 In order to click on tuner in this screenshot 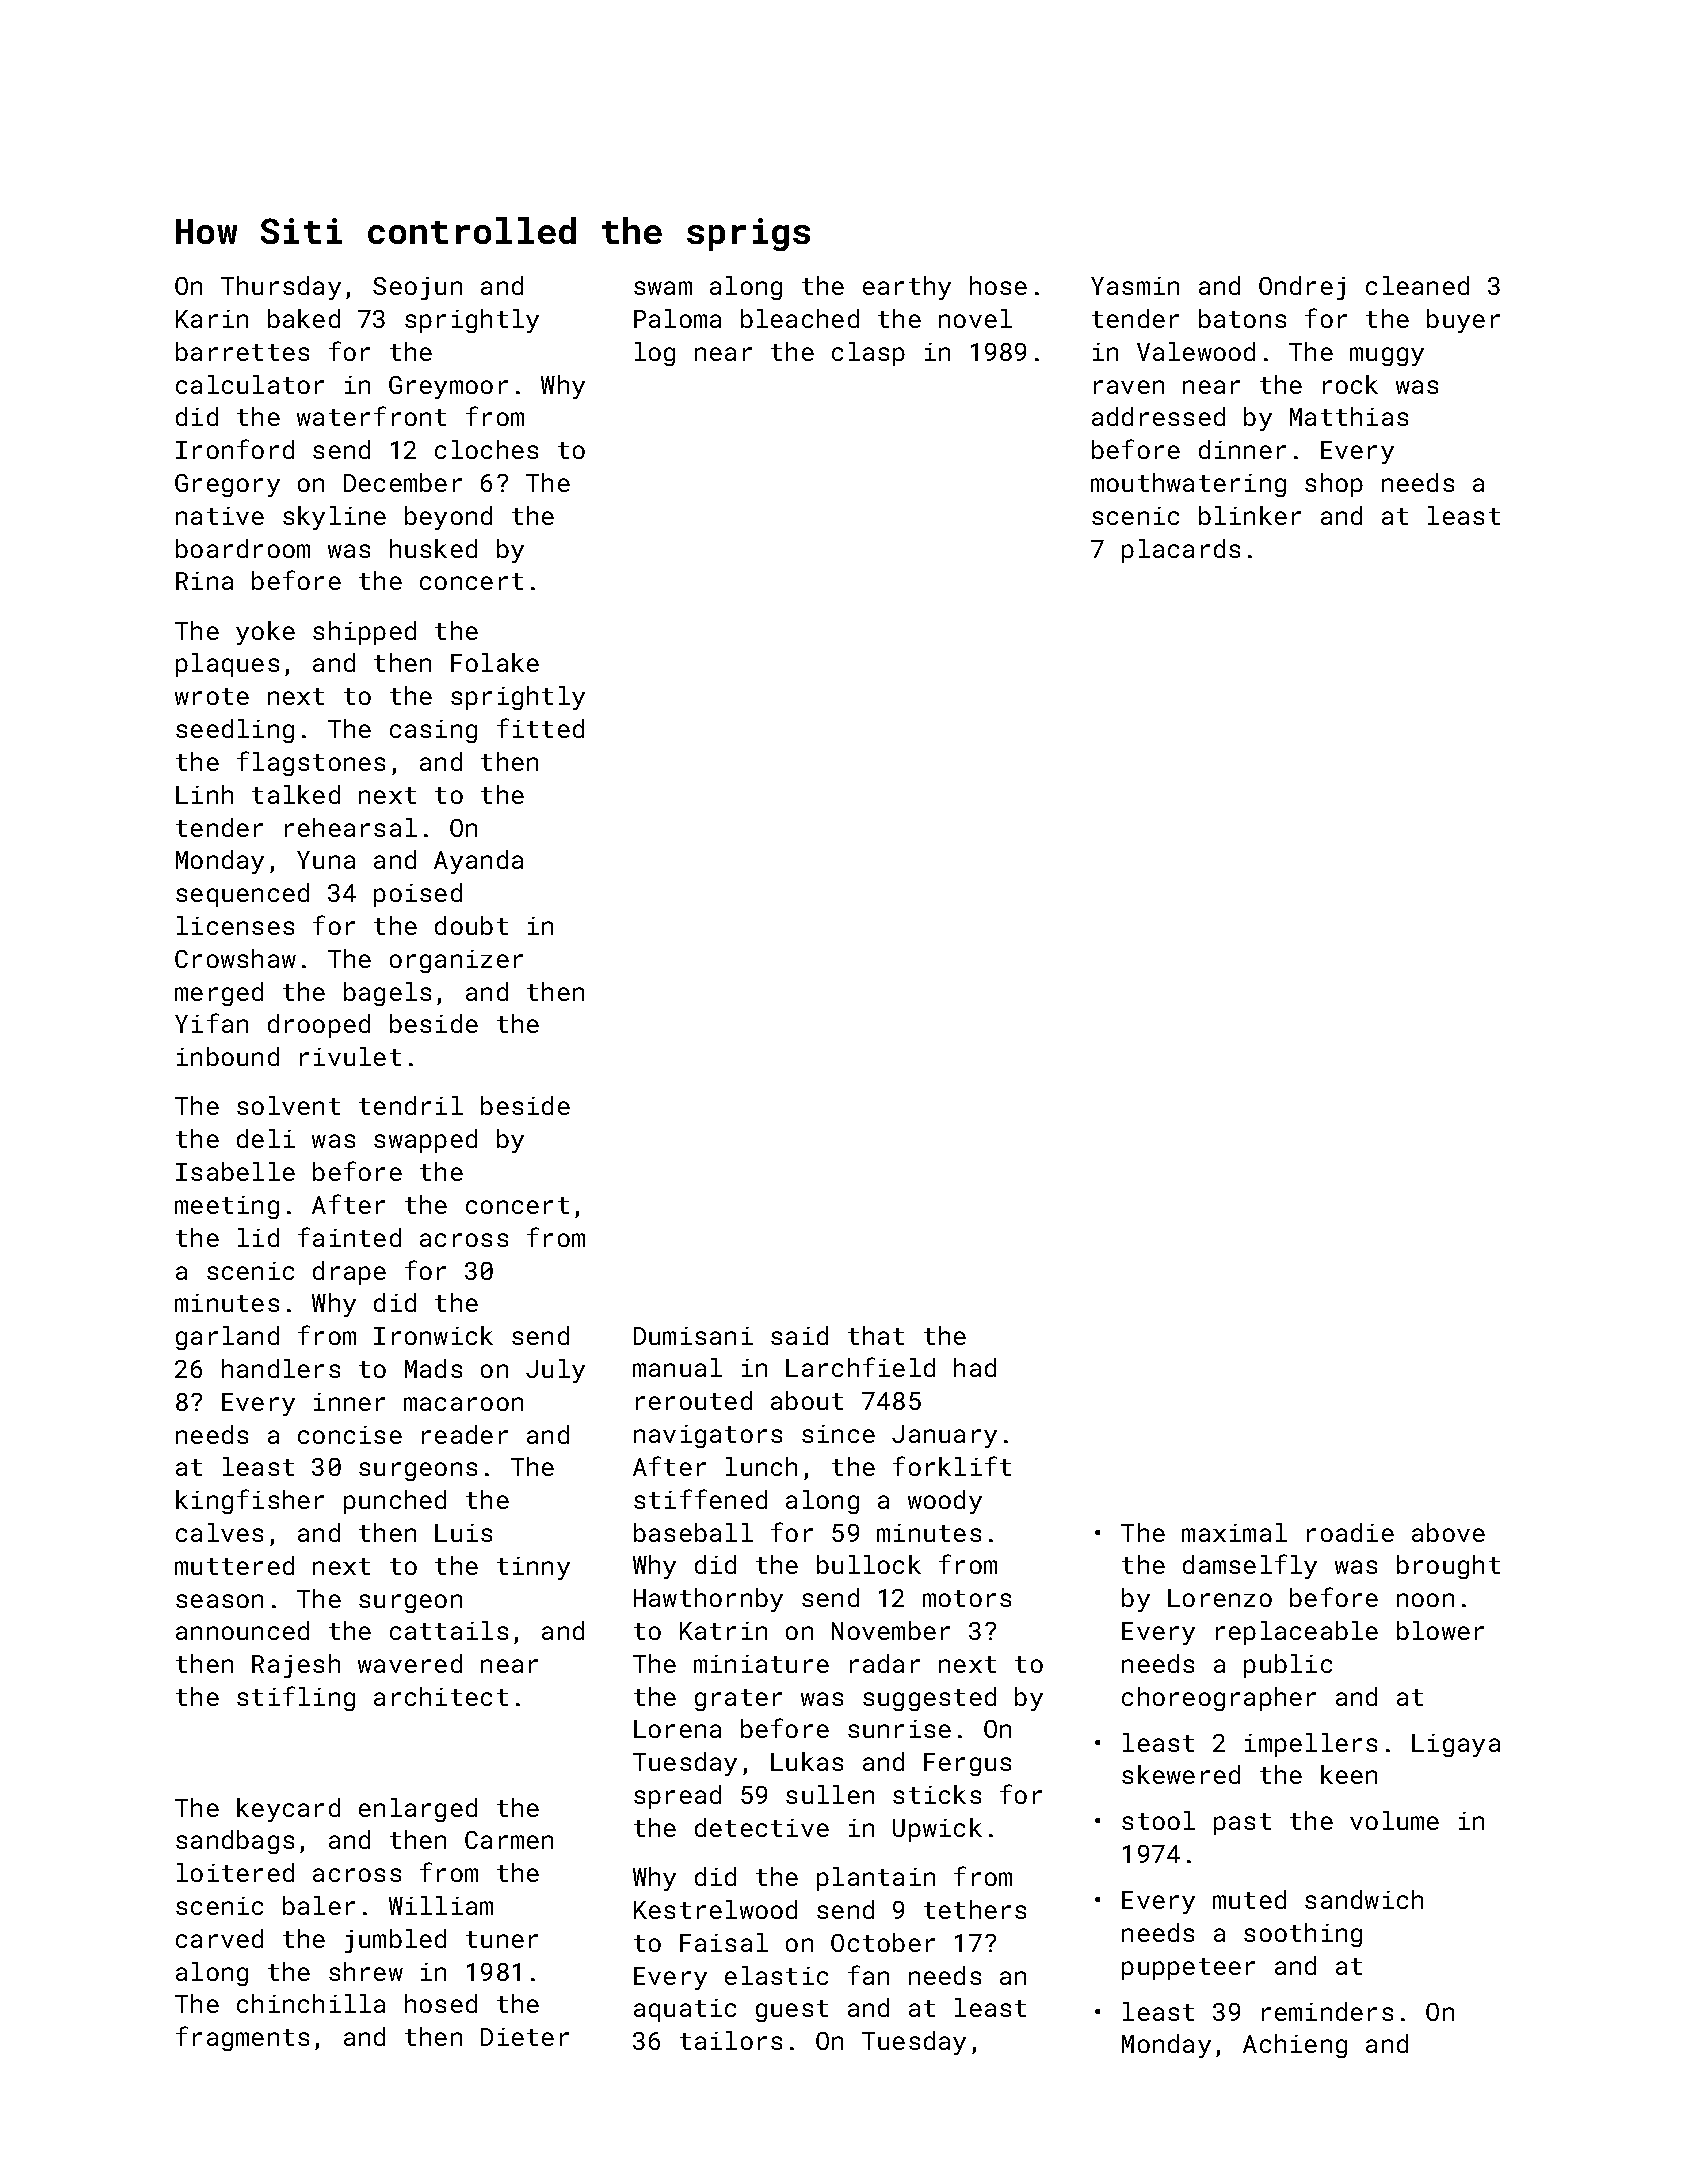, I will do `click(502, 1939)`.
